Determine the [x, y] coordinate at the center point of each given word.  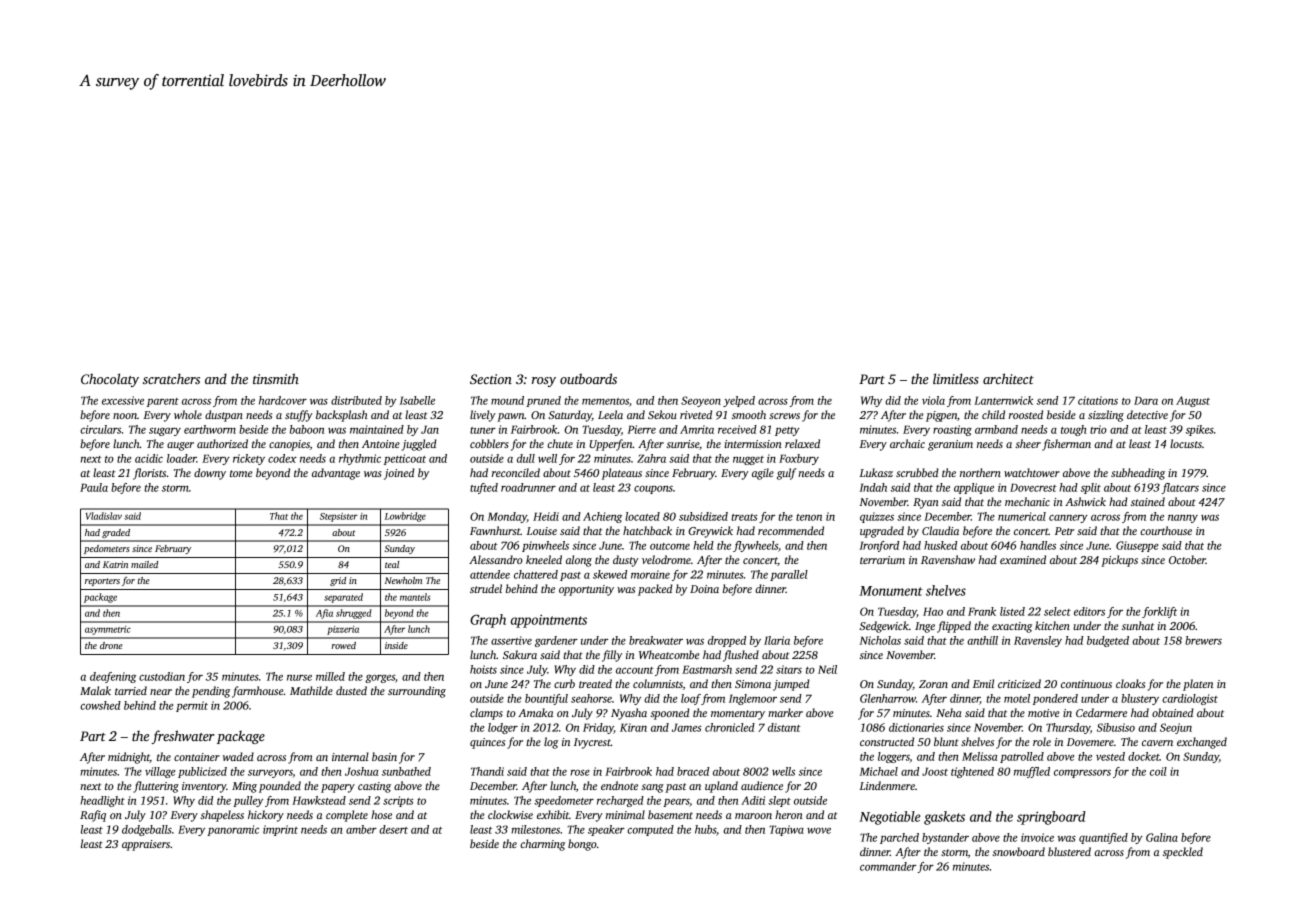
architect [1008, 378]
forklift [1159, 612]
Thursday [1068, 728]
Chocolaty [110, 380]
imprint [280, 830]
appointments [549, 621]
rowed [344, 645]
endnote [619, 785]
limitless [956, 378]
